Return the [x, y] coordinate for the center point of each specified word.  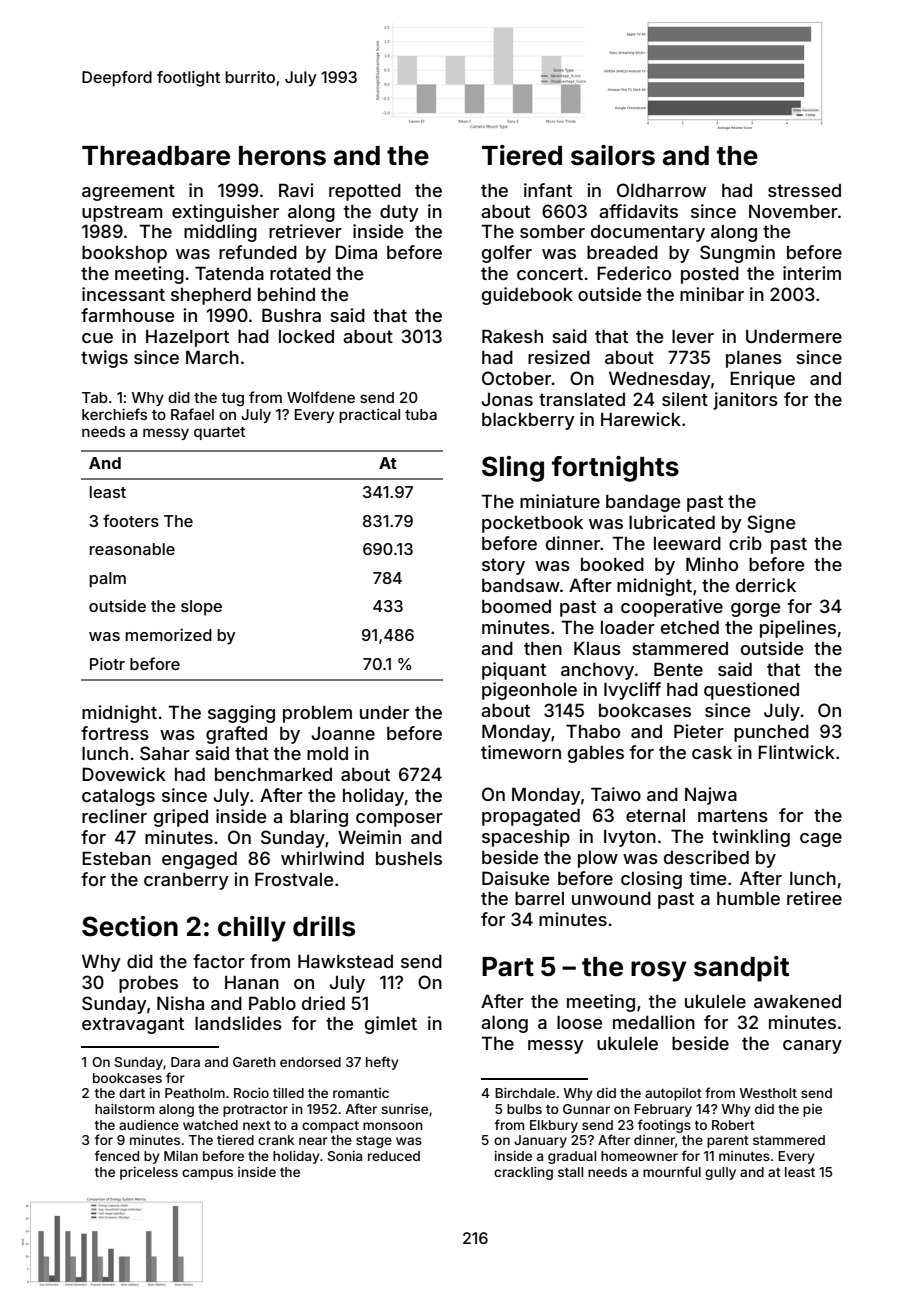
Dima [356, 252]
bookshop [124, 254]
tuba [421, 414]
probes [148, 984]
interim [812, 273]
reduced [394, 1156]
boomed [516, 606]
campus [207, 1174]
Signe [771, 524]
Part [508, 967]
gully [720, 1173]
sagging [241, 714]
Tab [95, 397]
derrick [766, 585]
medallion [654, 1022]
